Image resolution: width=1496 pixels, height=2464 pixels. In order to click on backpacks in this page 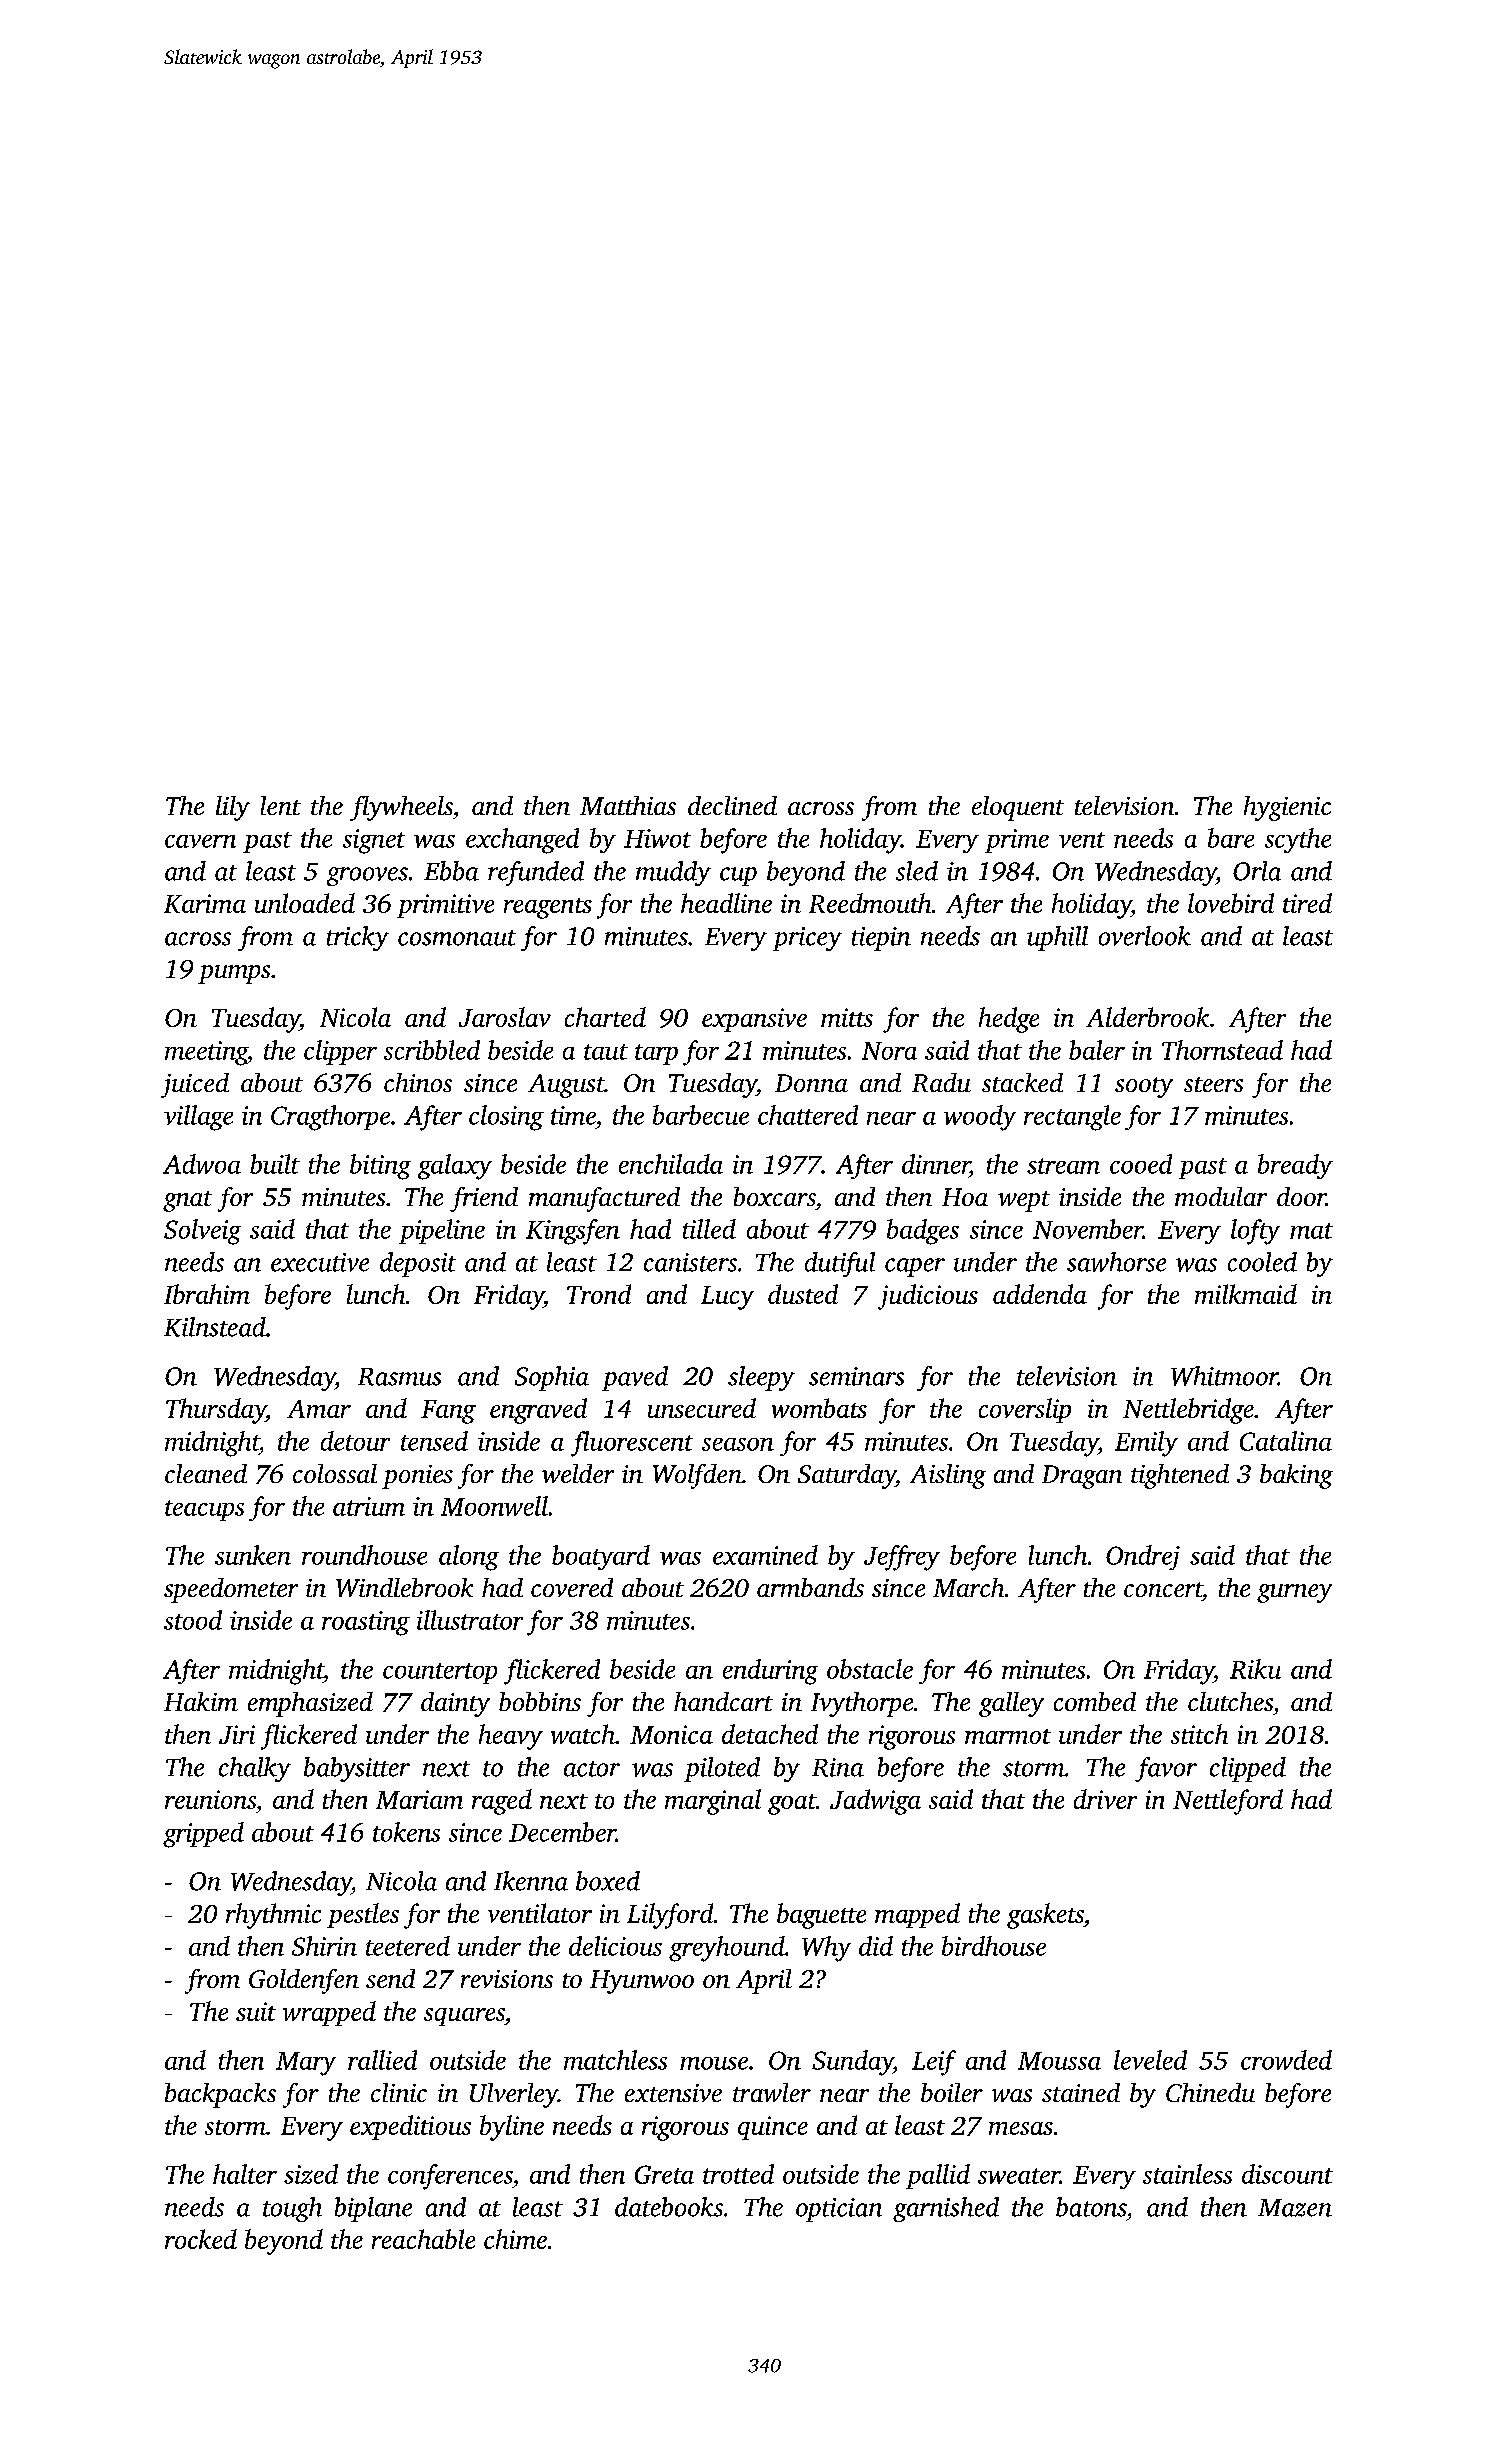, I will do `click(220, 2095)`.
